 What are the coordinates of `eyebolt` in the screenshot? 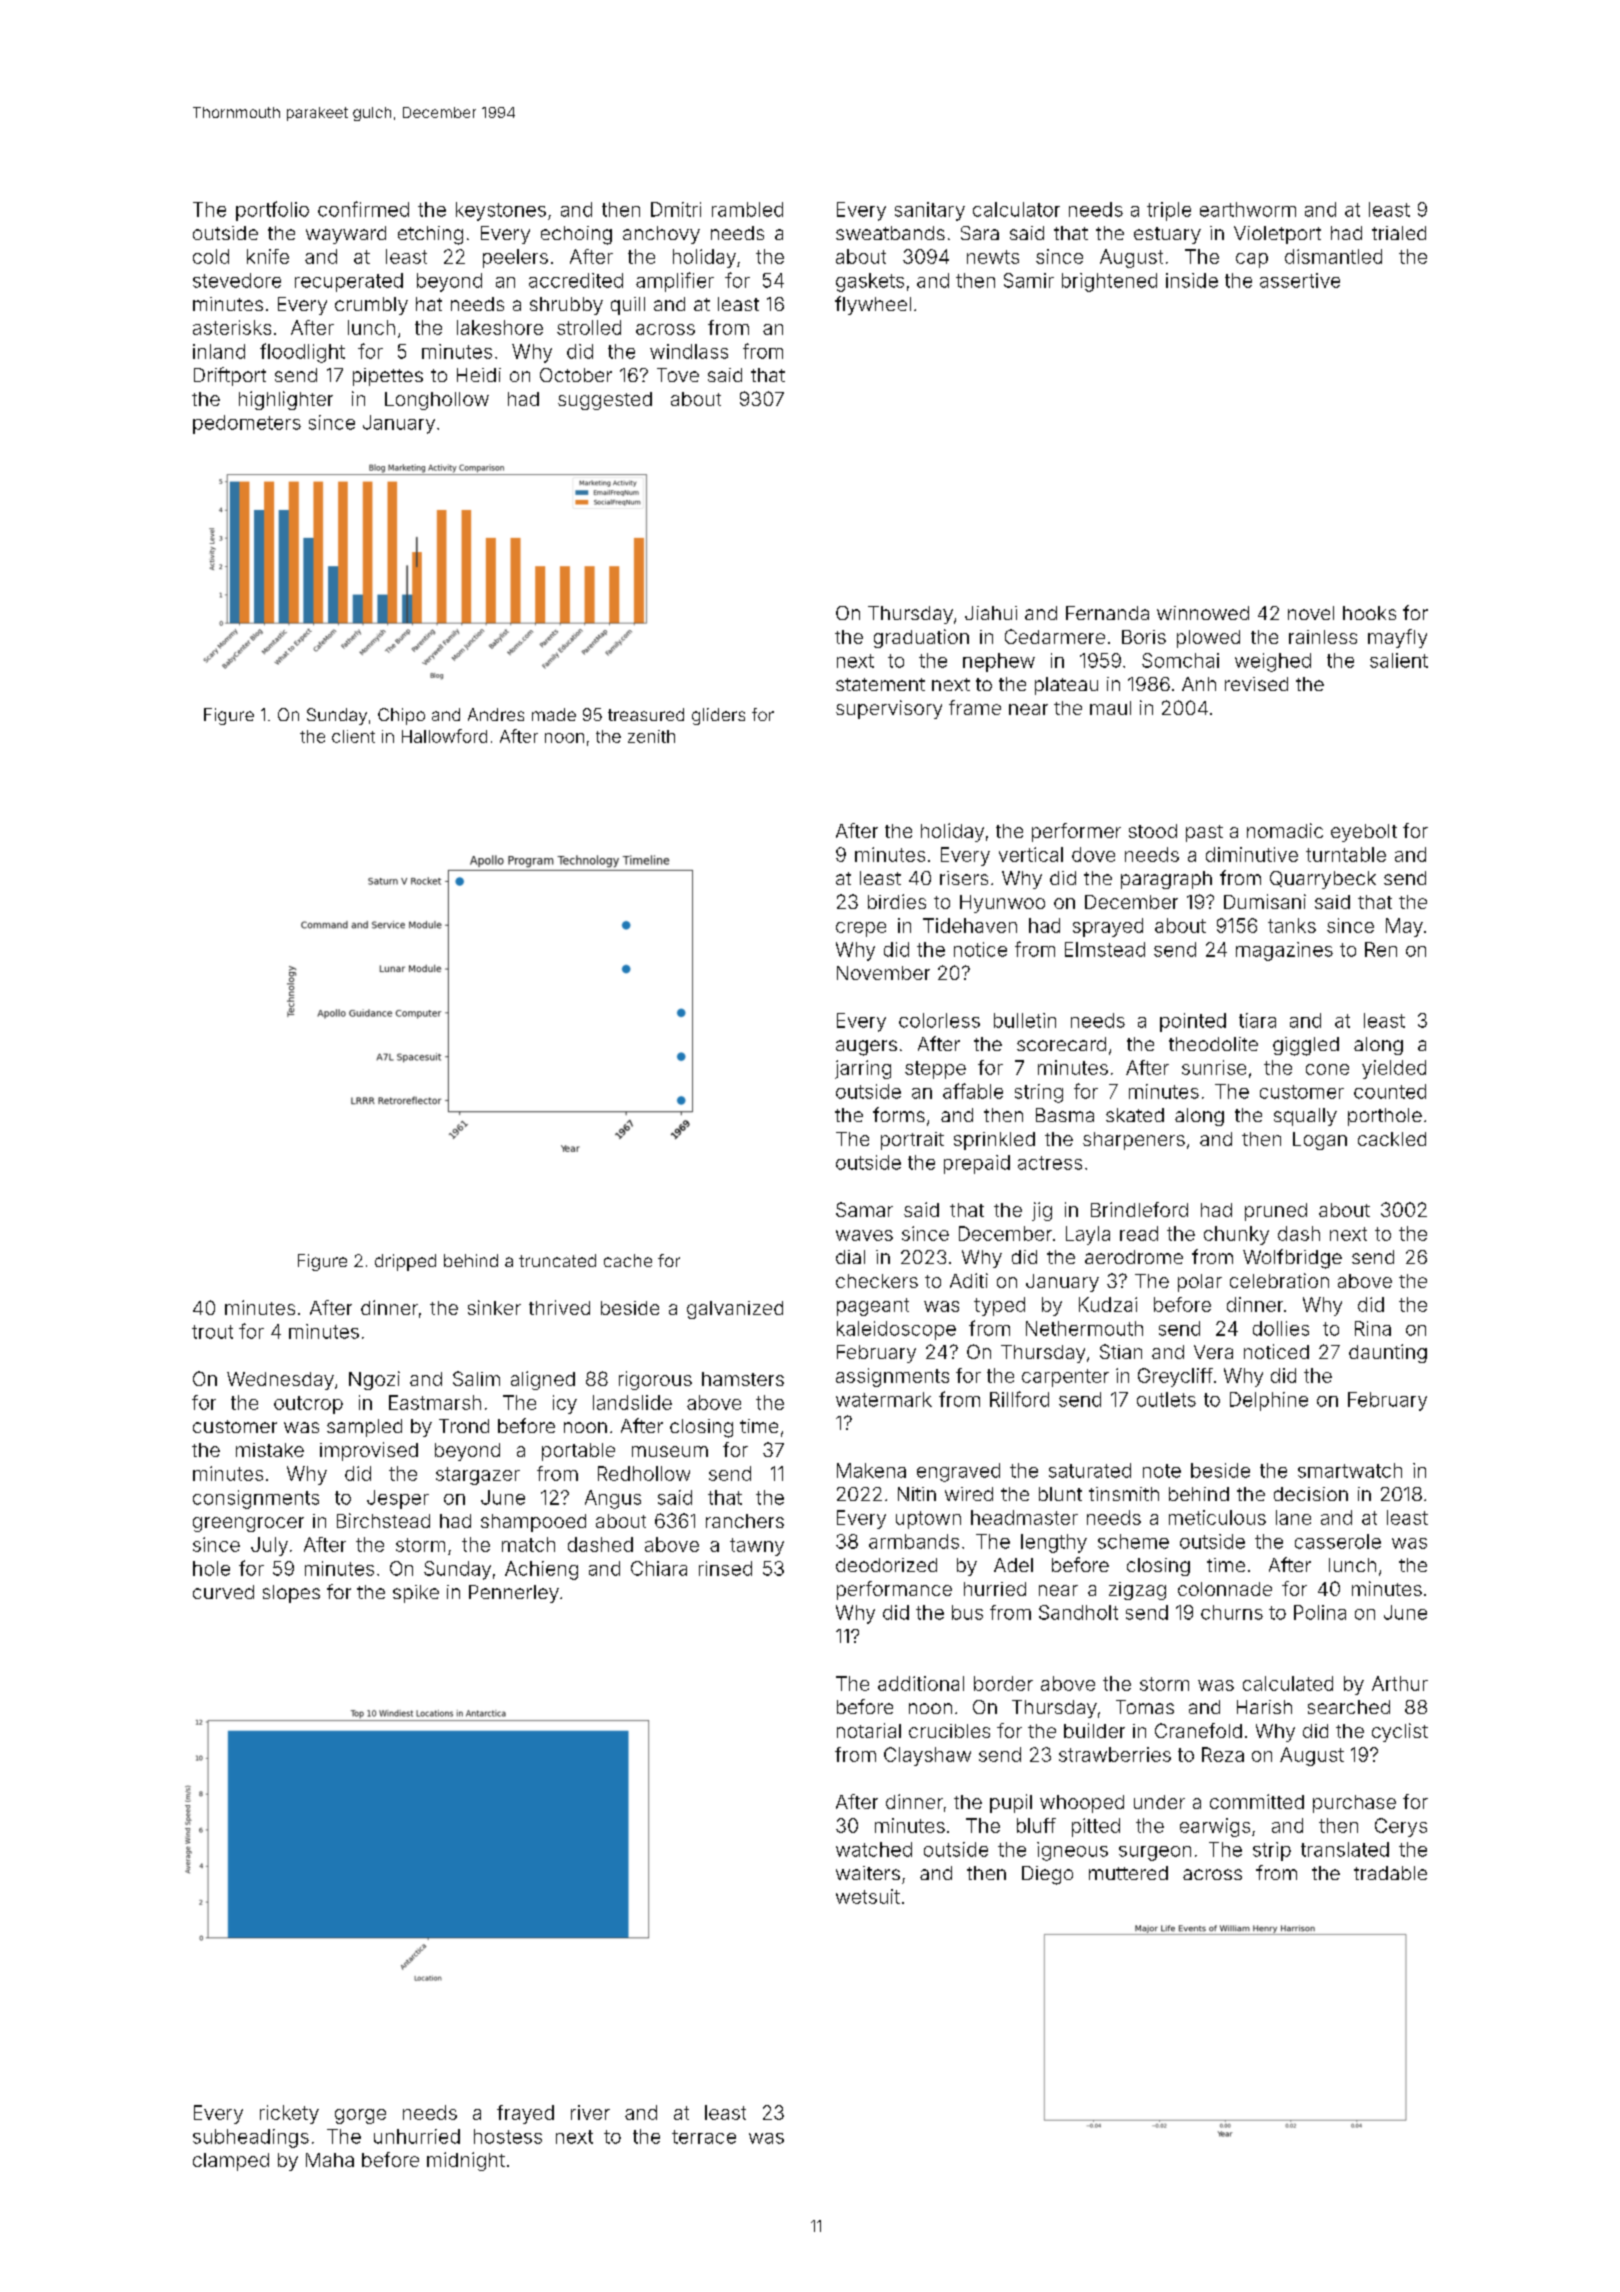 It's located at (1364, 833).
